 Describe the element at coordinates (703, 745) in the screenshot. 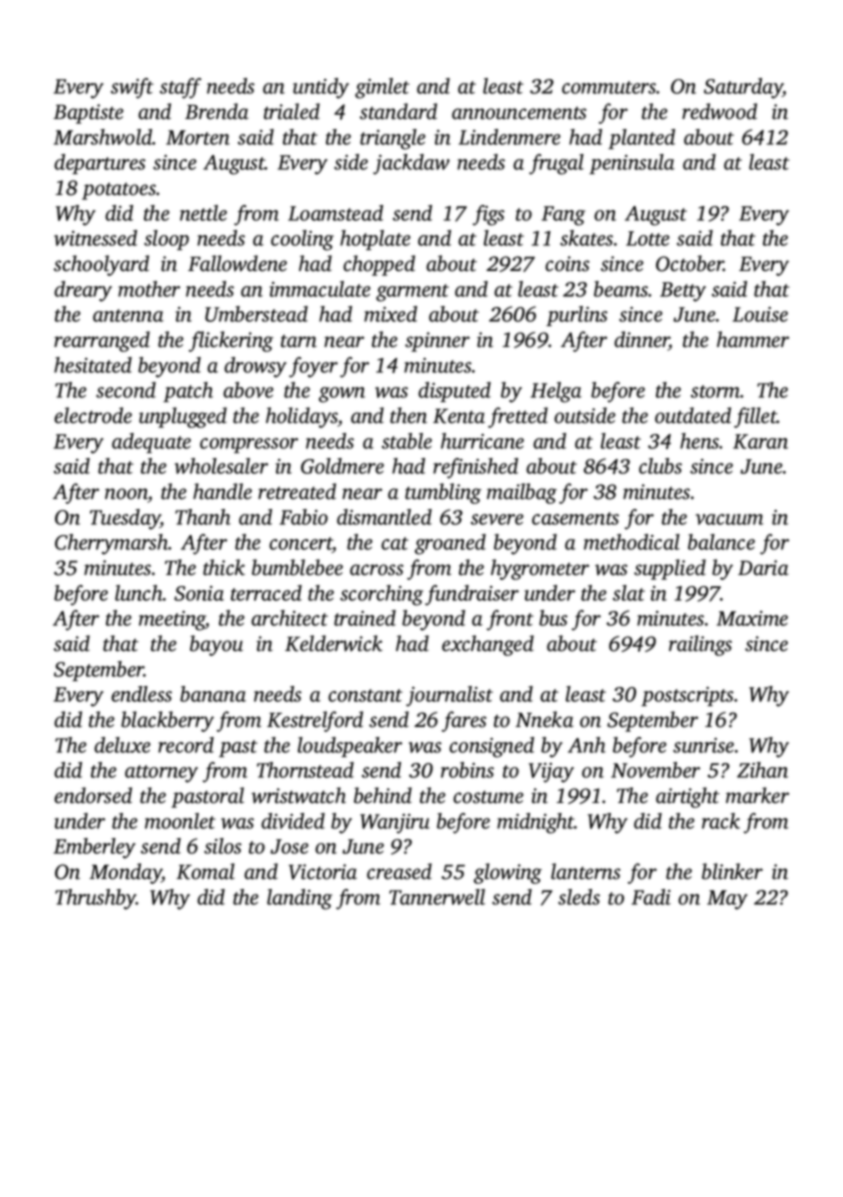

I see `sunrise` at that location.
